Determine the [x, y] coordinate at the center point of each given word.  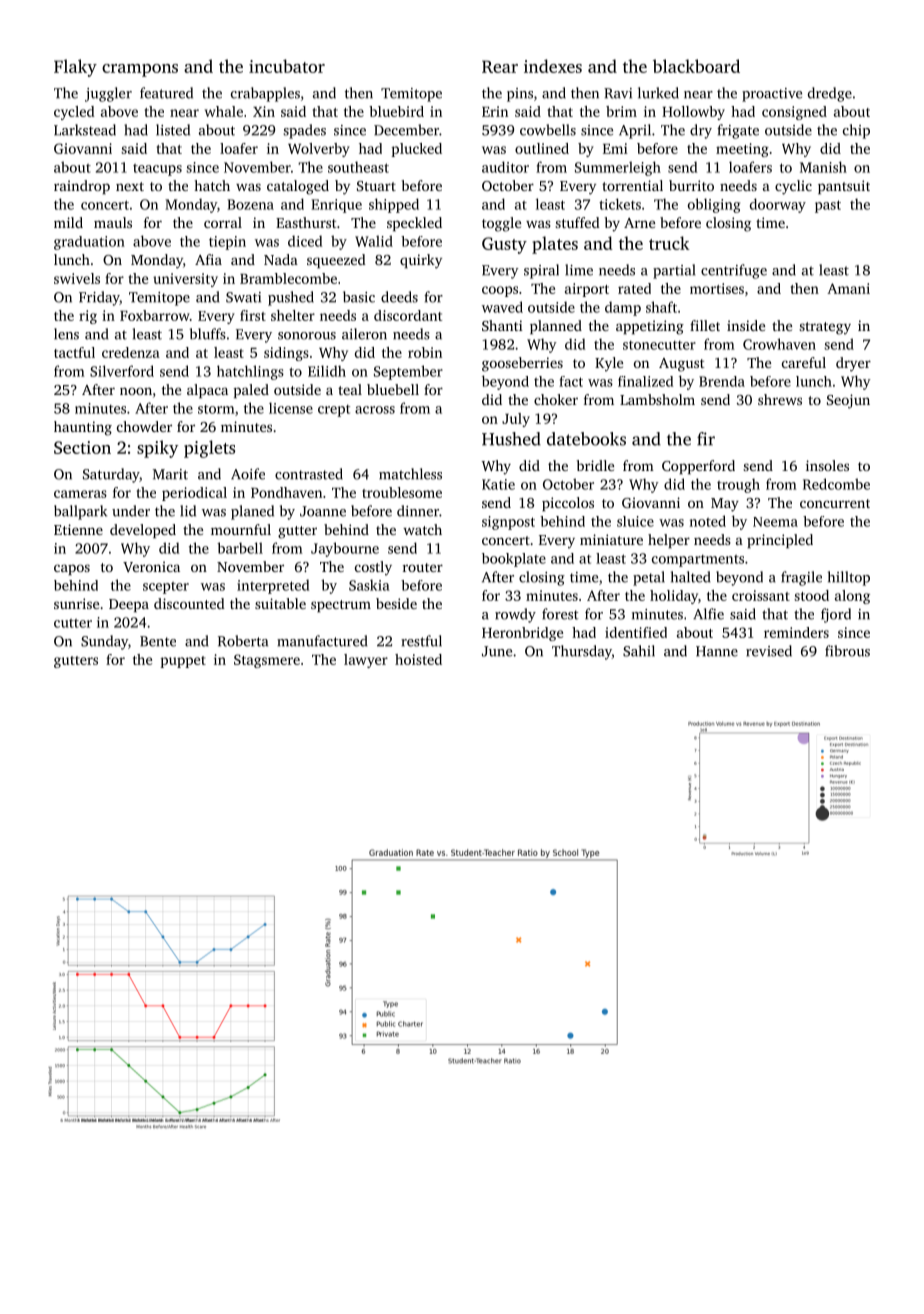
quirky [421, 261]
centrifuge [734, 271]
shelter [293, 315]
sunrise [76, 603]
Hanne [717, 651]
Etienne [78, 529]
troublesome [402, 492]
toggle [501, 224]
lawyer [366, 661]
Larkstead [85, 130]
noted [708, 521]
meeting [742, 150]
